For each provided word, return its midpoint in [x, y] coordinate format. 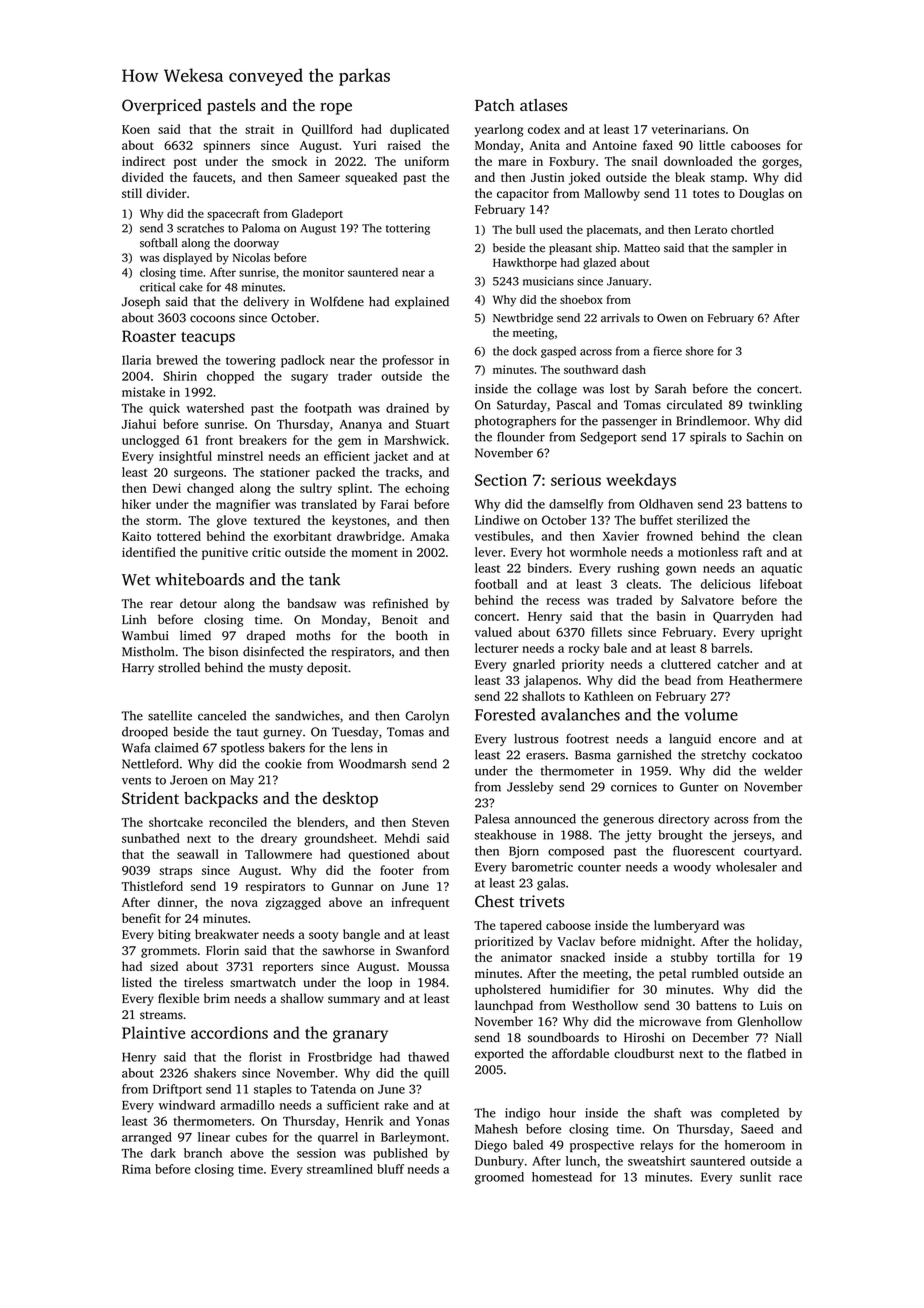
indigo [522, 1114]
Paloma [261, 228]
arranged [147, 1138]
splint [353, 489]
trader [355, 376]
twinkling [775, 406]
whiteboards [199, 579]
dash [634, 369]
